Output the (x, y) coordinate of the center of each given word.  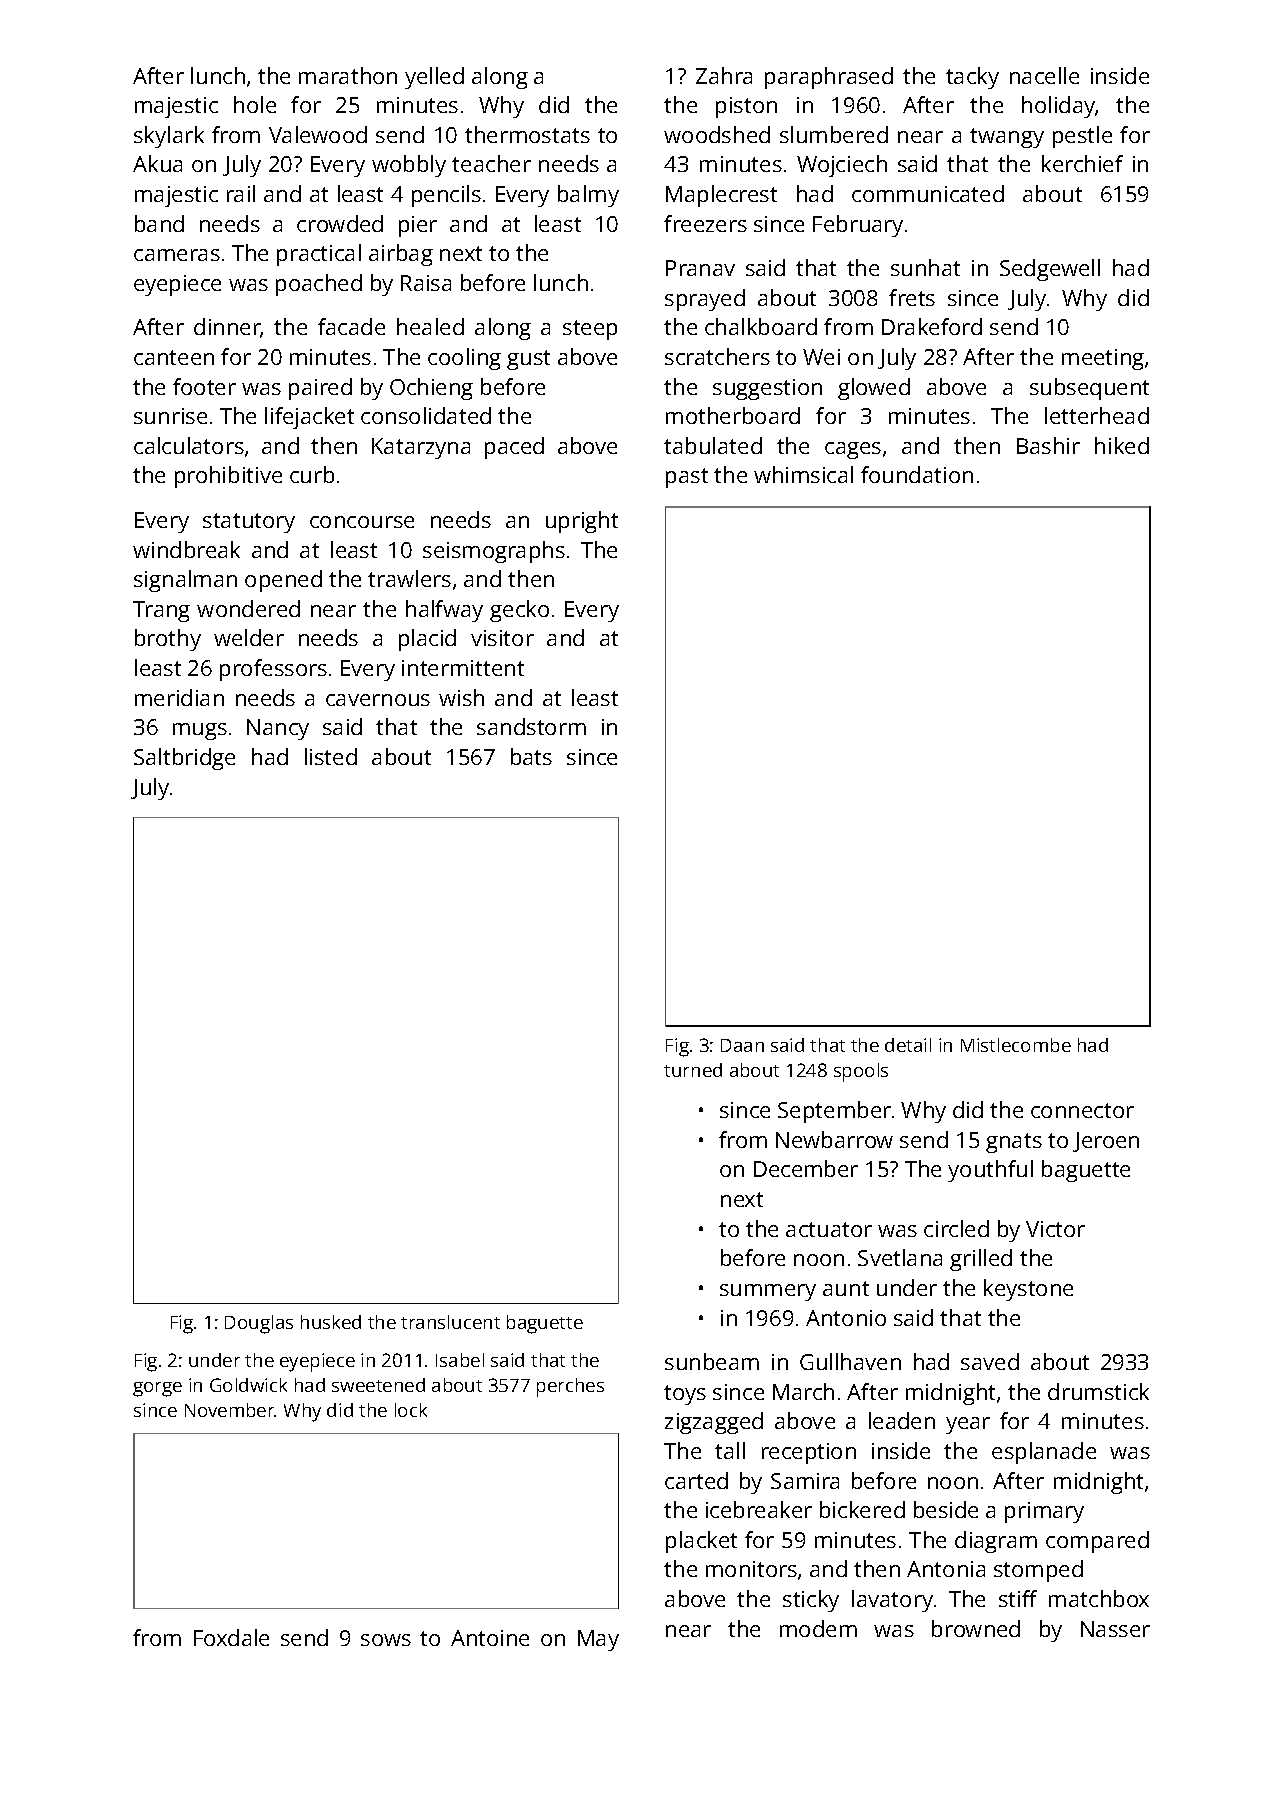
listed (331, 756)
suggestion (767, 389)
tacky (972, 78)
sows (386, 1640)
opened (283, 581)
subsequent (1089, 389)
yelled (434, 78)
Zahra (724, 75)
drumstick (1098, 1391)
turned (693, 1070)
